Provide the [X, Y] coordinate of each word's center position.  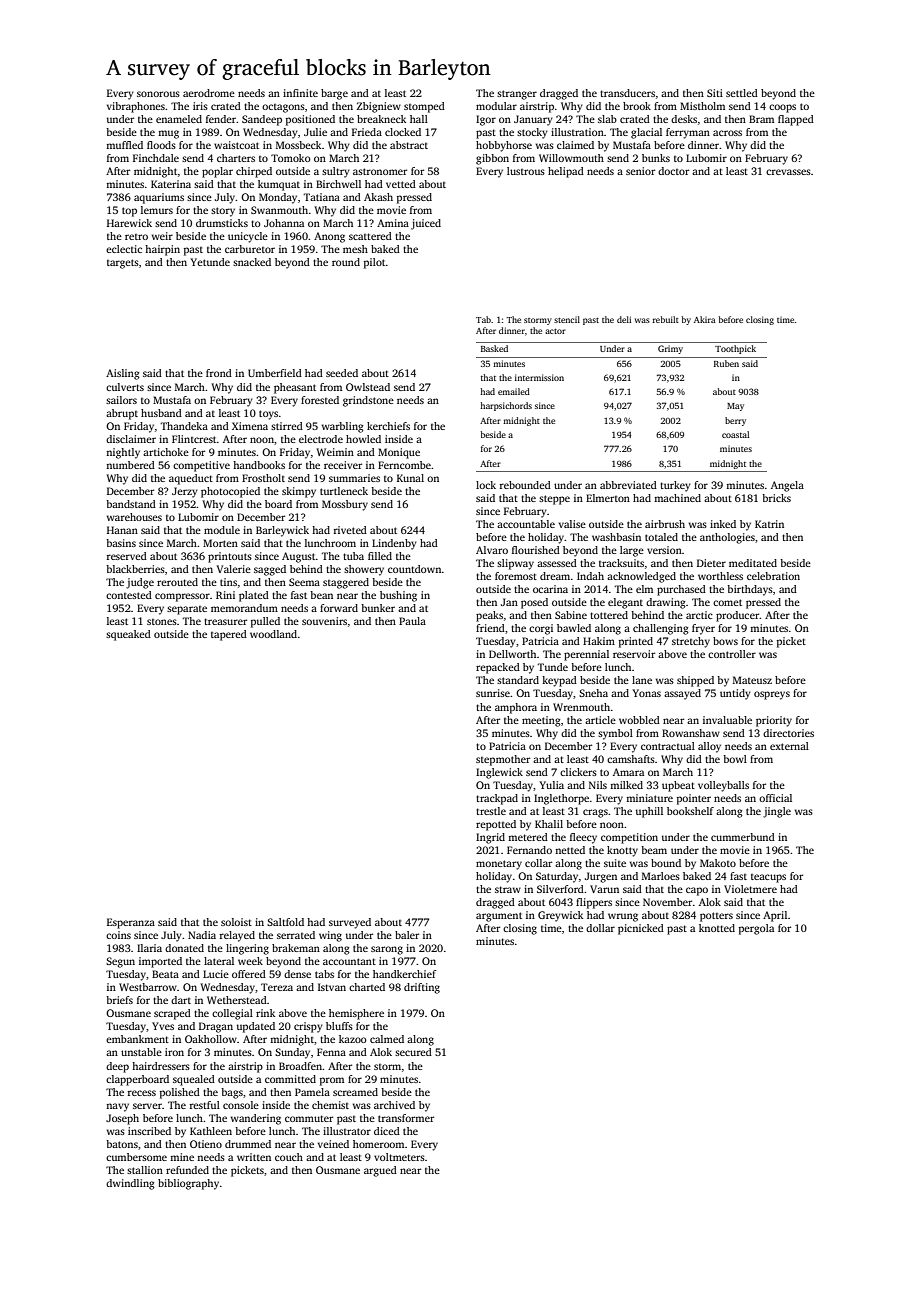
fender [221, 119]
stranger [517, 95]
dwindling [130, 1184]
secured [413, 1052]
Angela [787, 486]
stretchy [691, 642]
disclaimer [131, 439]
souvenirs [324, 621]
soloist [236, 922]
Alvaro [492, 550]
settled [742, 93]
